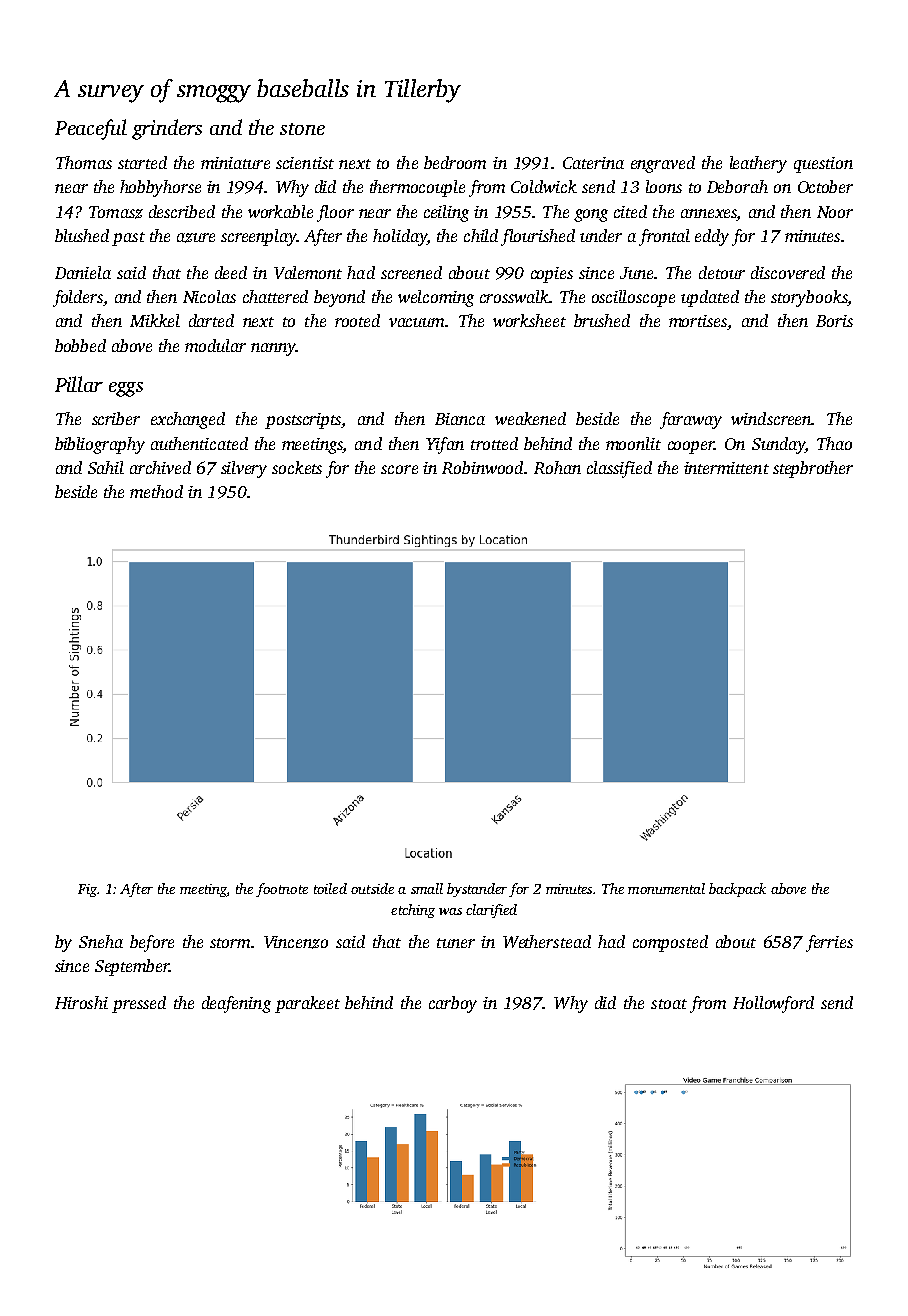 This page has height=1316, width=908. I want to click on crosswalk, so click(514, 296).
